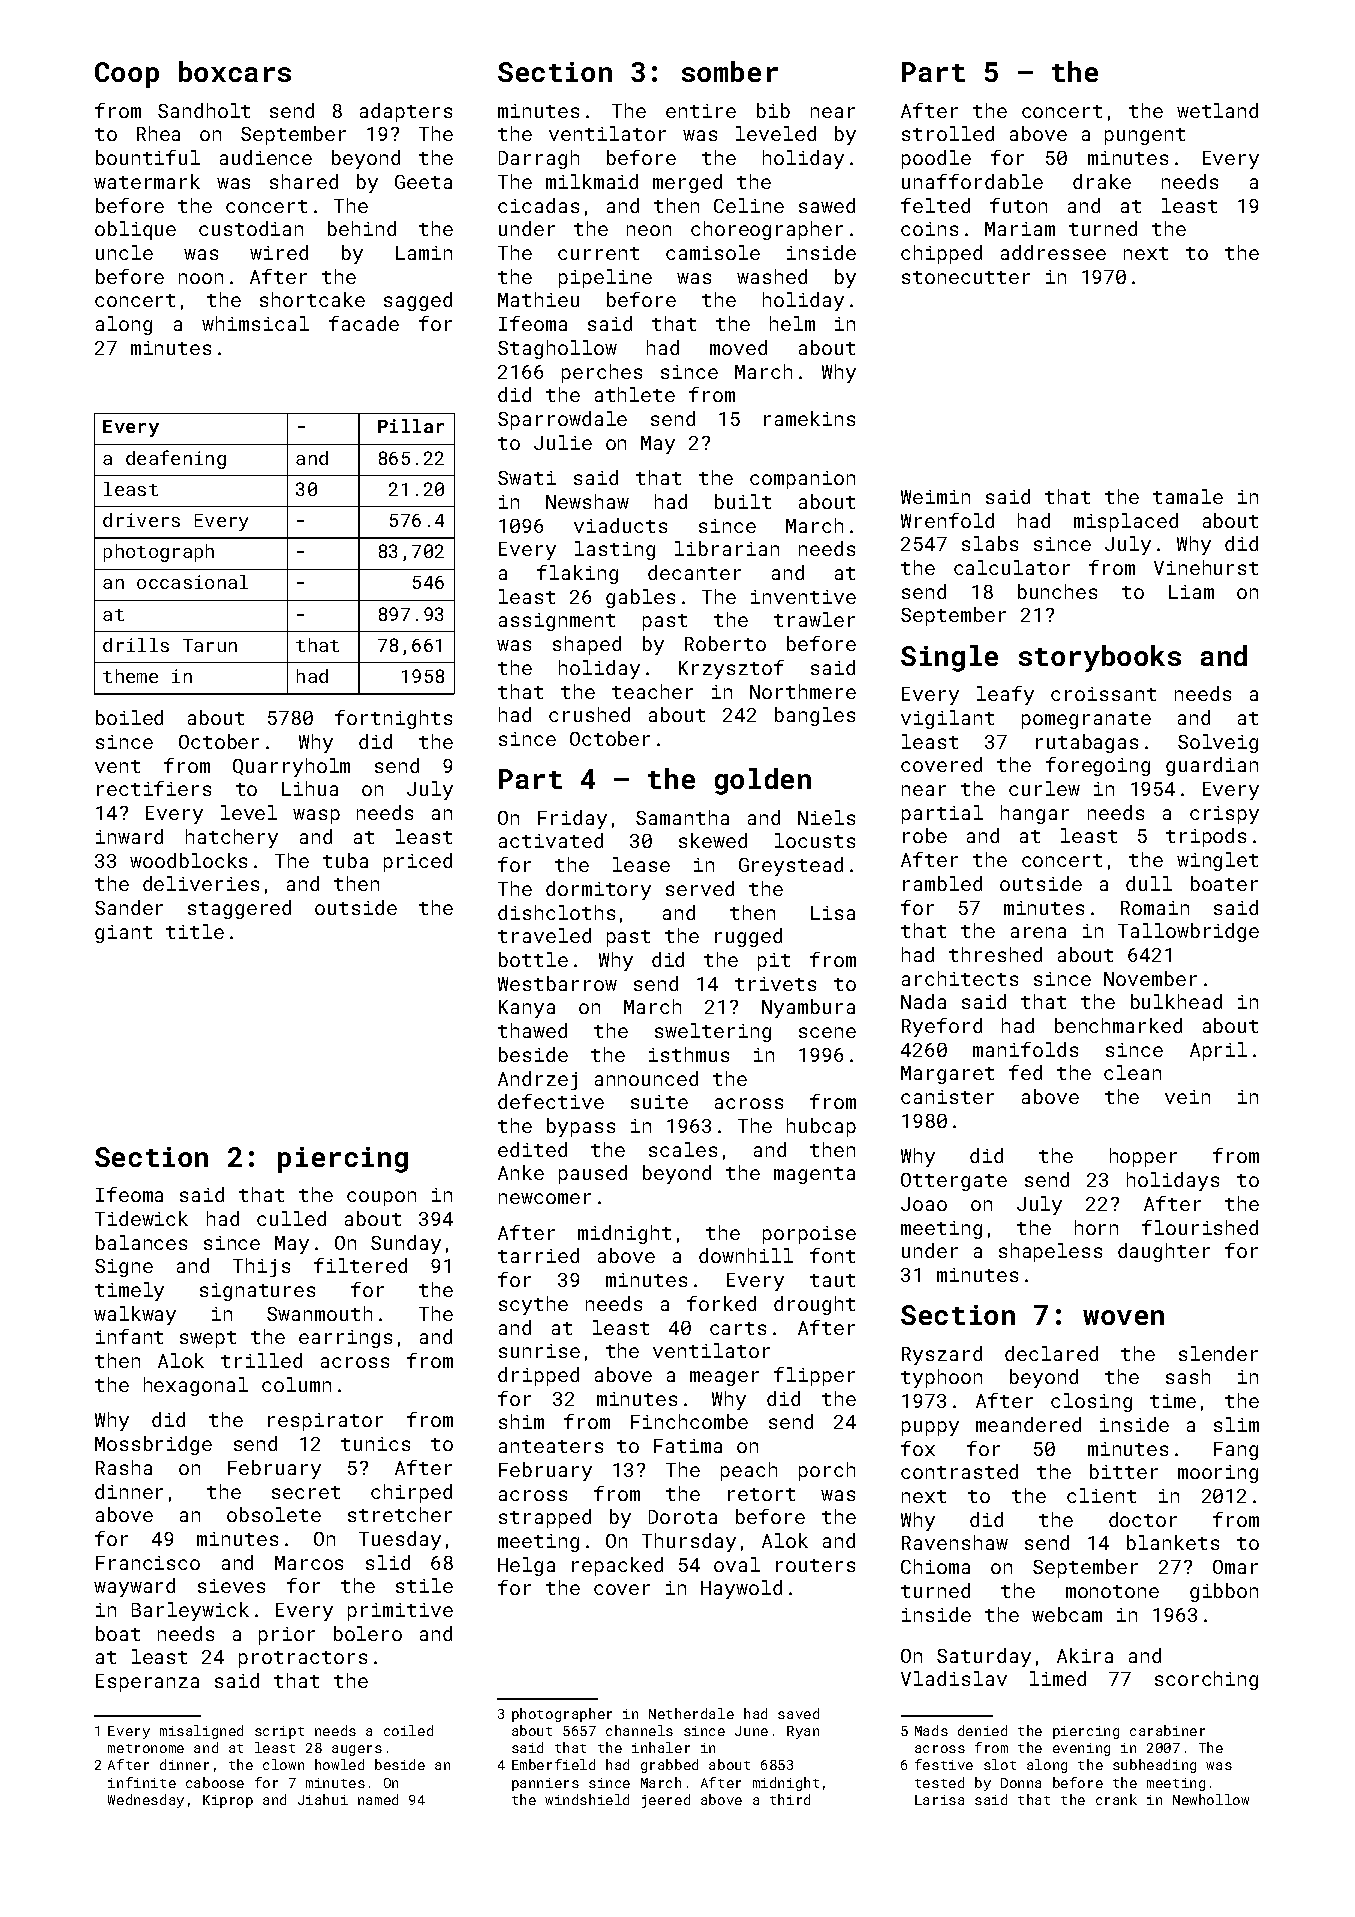 This image has width=1355, height=1917. Describe the element at coordinates (147, 1683) in the image. I see `Esperanza` at that location.
